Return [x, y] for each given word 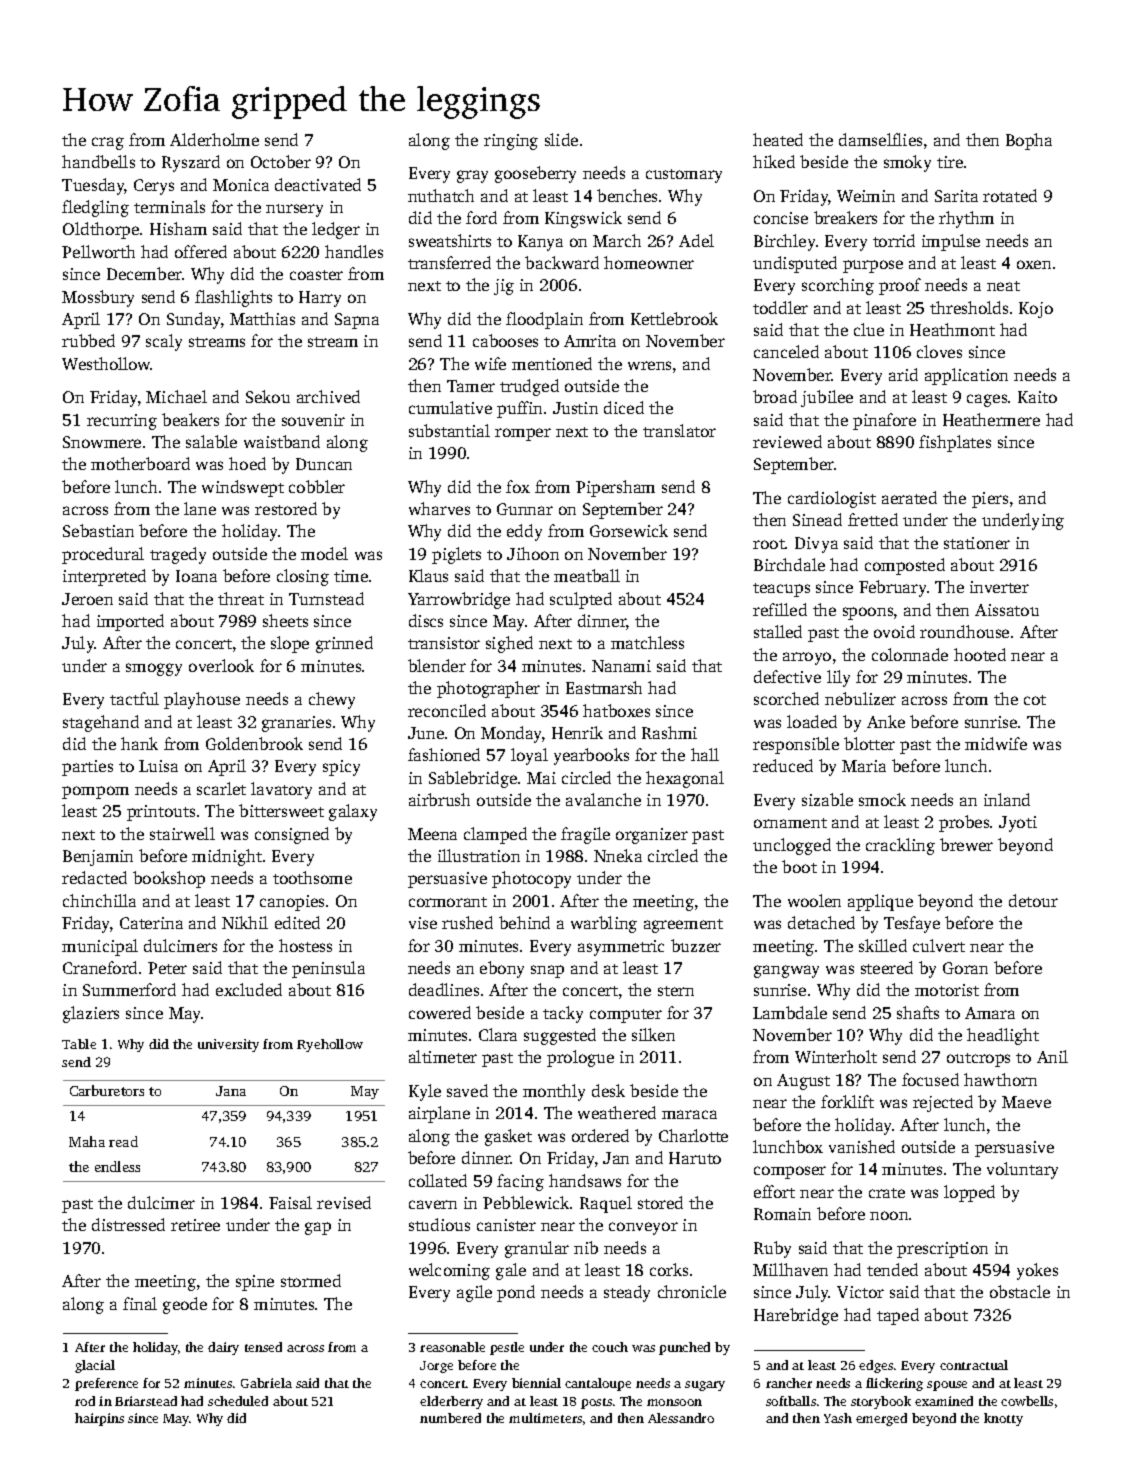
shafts [918, 1012]
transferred [449, 262]
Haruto [695, 1158]
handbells [98, 161]
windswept [243, 488]
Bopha [1029, 141]
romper [523, 434]
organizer [652, 836]
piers [990, 500]
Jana [231, 1091]
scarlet [221, 788]
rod [85, 1401]
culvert [939, 945]
